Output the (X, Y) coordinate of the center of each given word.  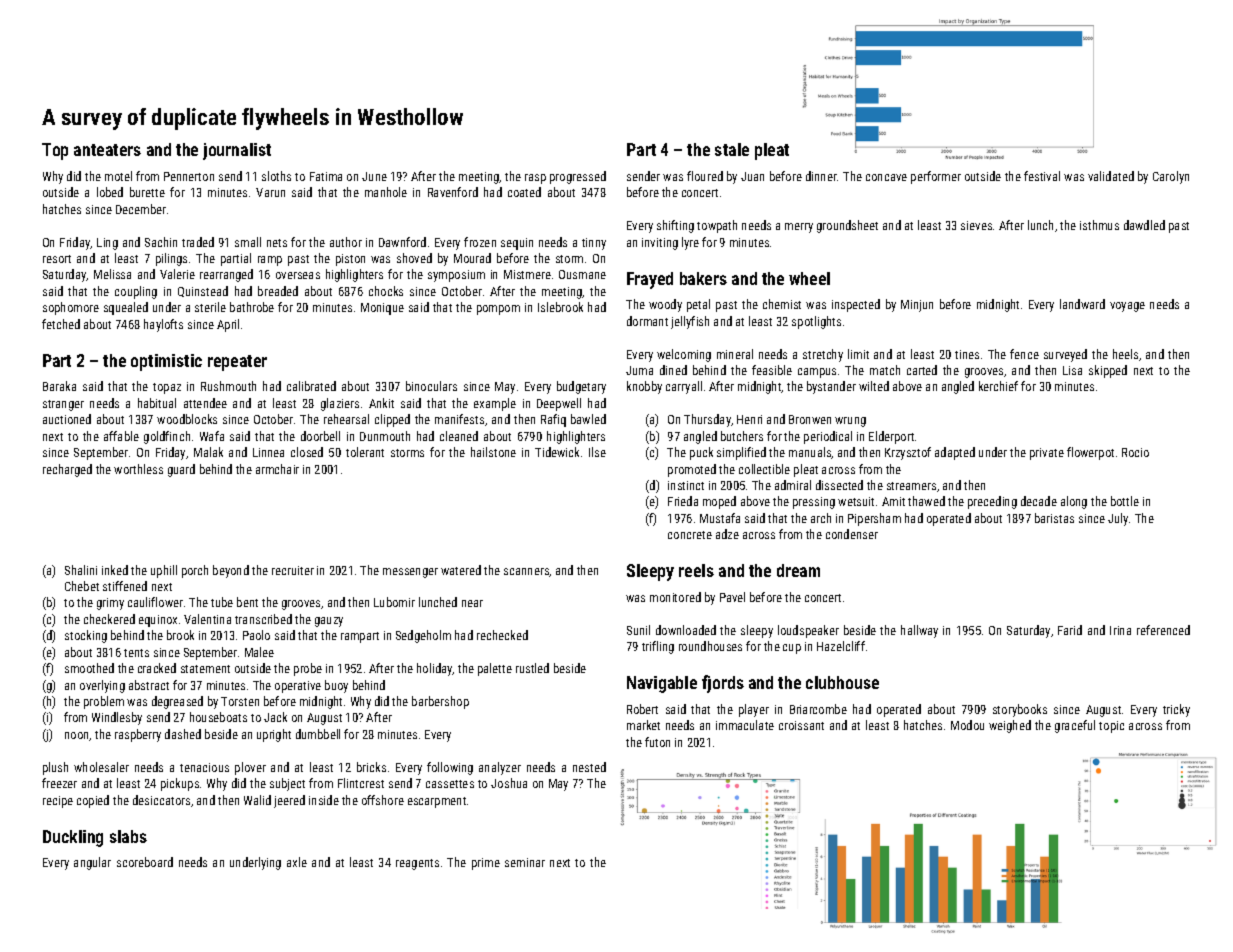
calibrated (311, 386)
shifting (675, 226)
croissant (801, 725)
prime (486, 864)
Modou (967, 725)
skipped (1108, 371)
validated (1111, 176)
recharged (67, 470)
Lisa (1072, 370)
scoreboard (145, 862)
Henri (749, 419)
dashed (183, 734)
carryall (684, 387)
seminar (525, 862)
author (346, 242)
